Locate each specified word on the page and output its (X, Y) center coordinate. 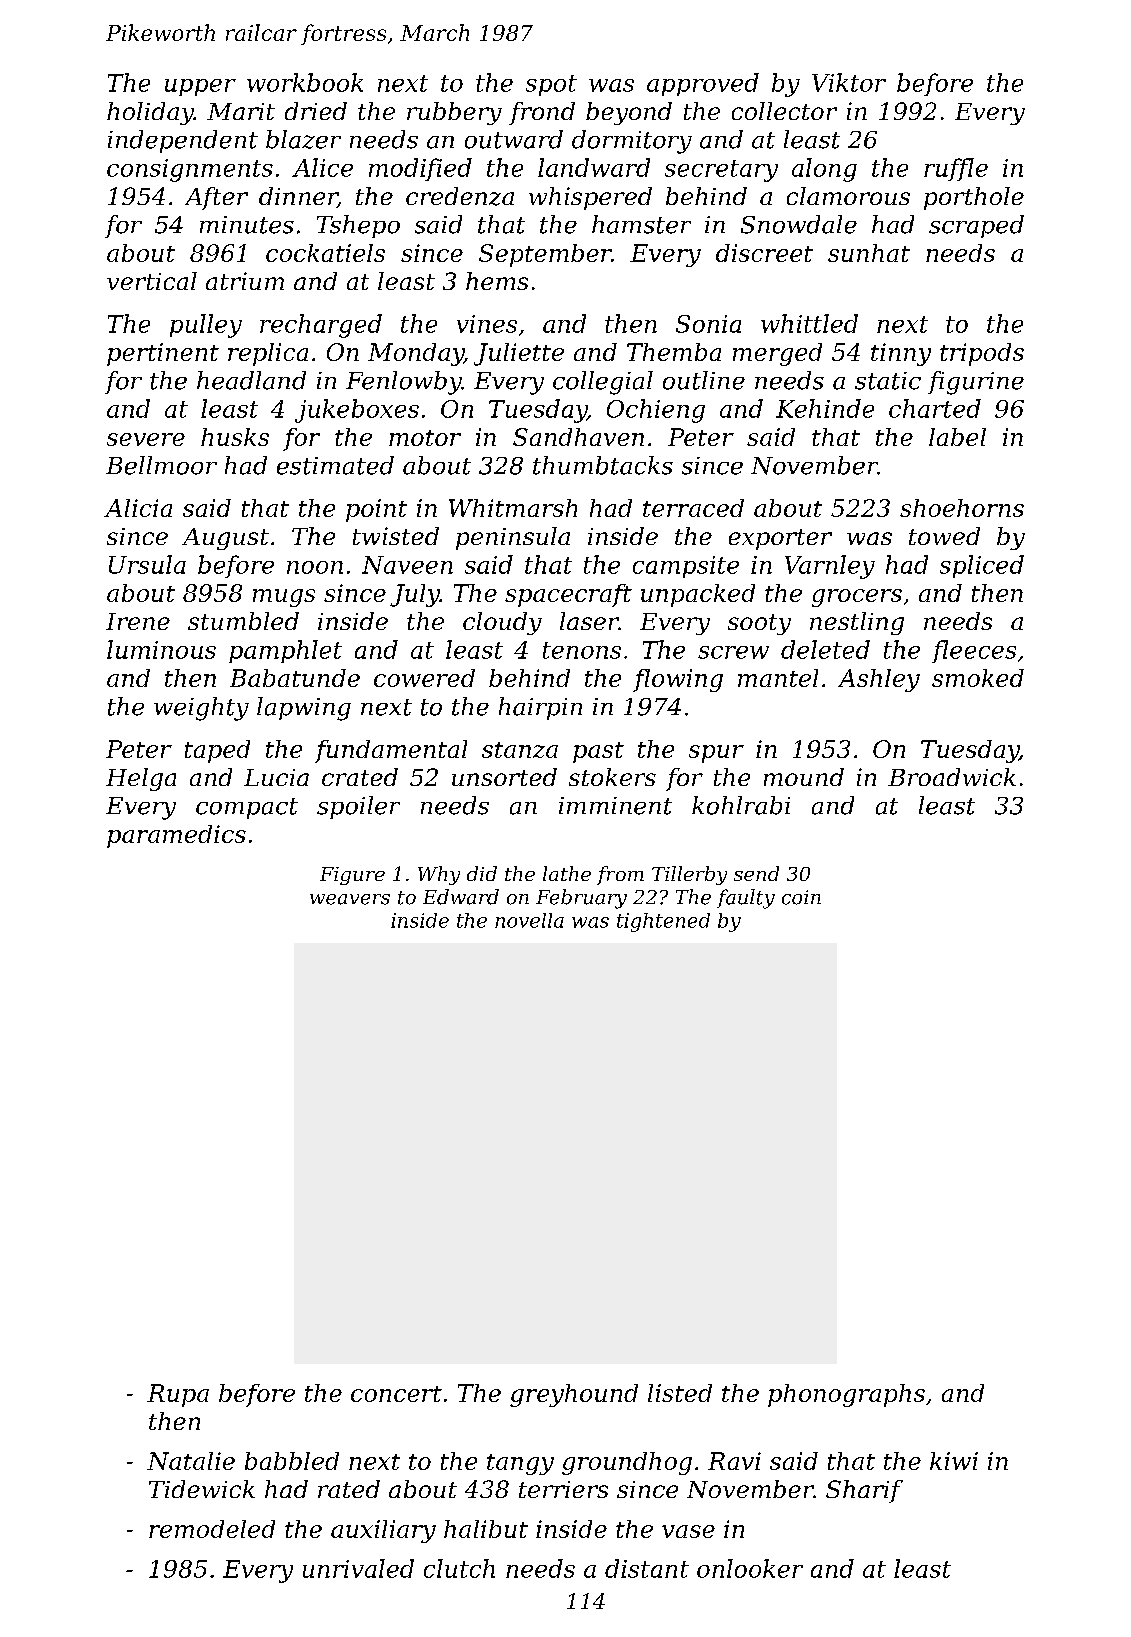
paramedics (176, 836)
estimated (335, 465)
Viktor (849, 82)
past (598, 752)
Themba (674, 352)
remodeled (212, 1529)
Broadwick (952, 777)
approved (703, 84)
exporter (780, 539)
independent (183, 141)
